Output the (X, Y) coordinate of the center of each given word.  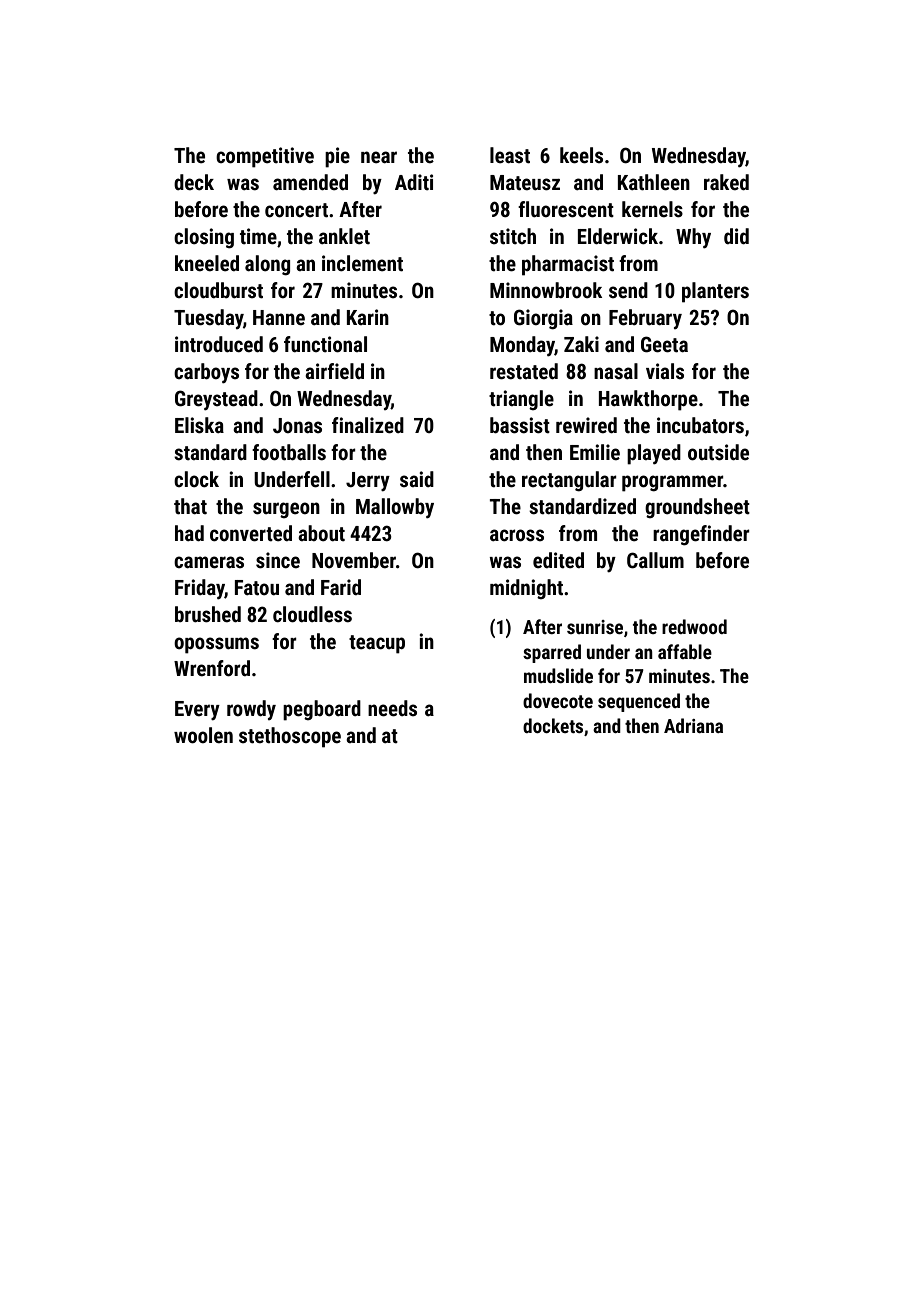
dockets (553, 725)
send (628, 290)
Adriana (693, 725)
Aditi (414, 182)
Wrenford (212, 668)
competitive (265, 157)
